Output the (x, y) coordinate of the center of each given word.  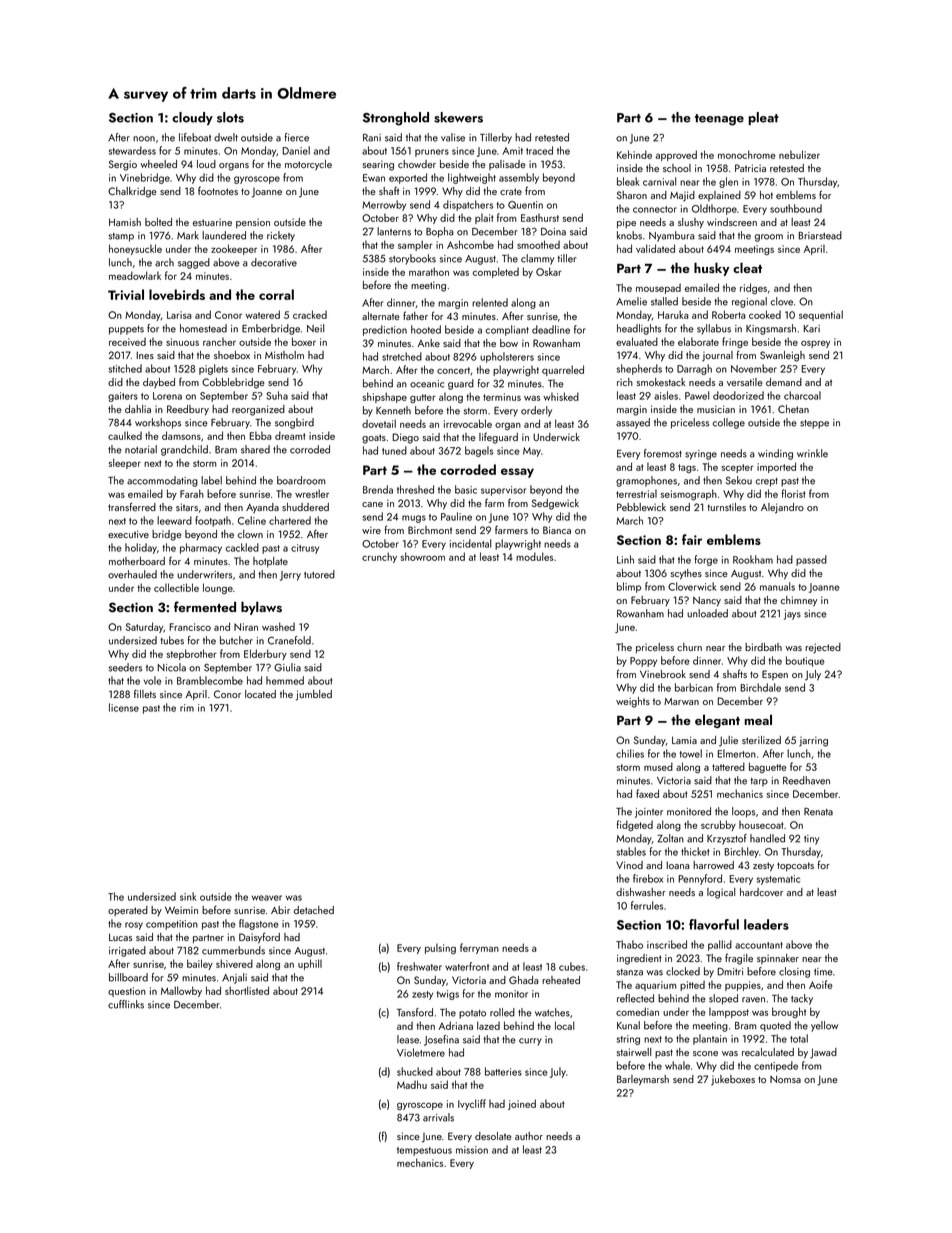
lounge (218, 588)
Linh (625, 559)
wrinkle (812, 453)
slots (230, 117)
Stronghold (396, 119)
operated (128, 911)
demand (784, 382)
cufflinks (126, 1004)
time (823, 972)
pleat (763, 118)
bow (509, 343)
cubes (572, 966)
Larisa (179, 315)
